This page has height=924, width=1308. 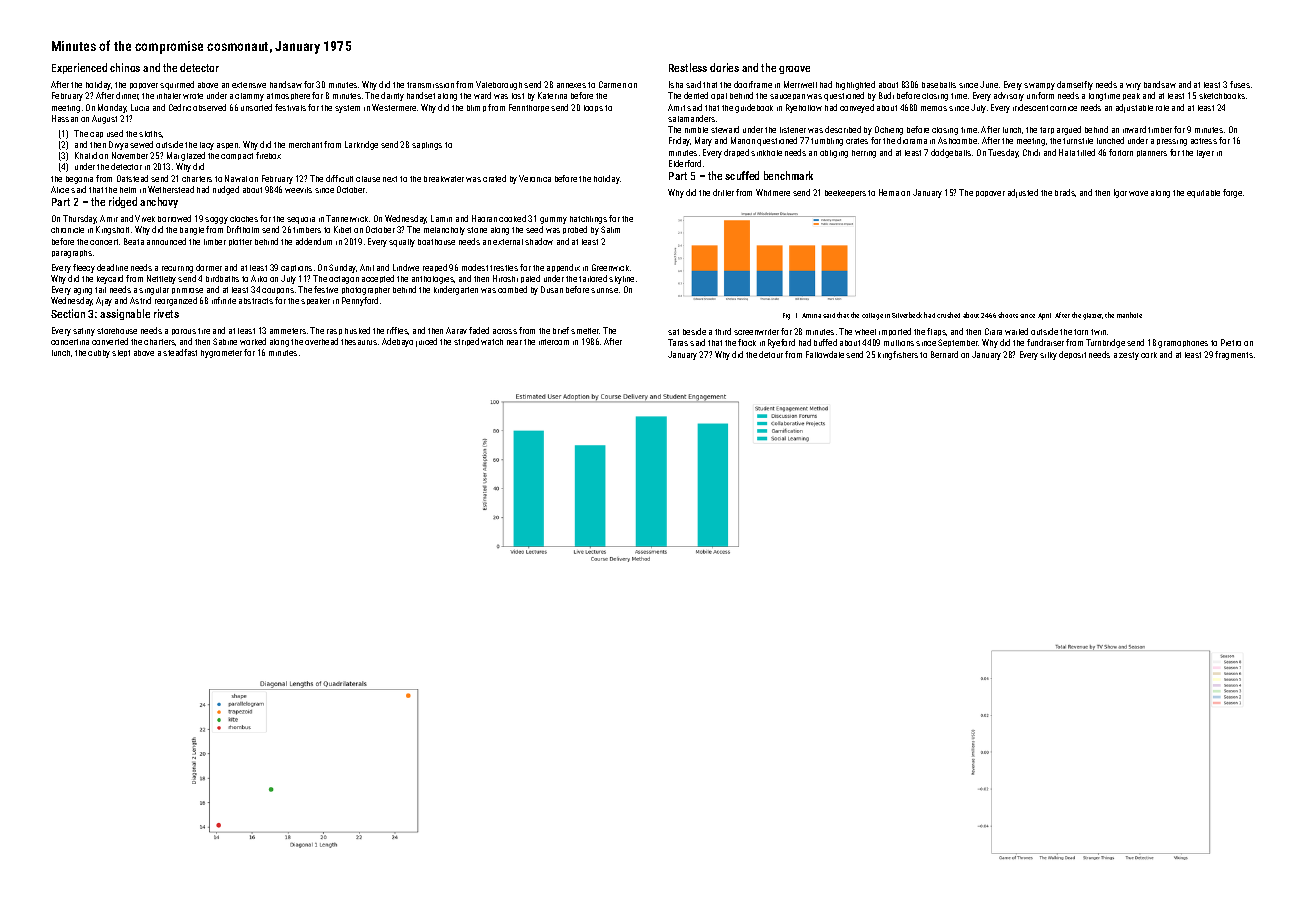 What do you see at coordinates (743, 140) in the page?
I see `Manon` at bounding box center [743, 140].
